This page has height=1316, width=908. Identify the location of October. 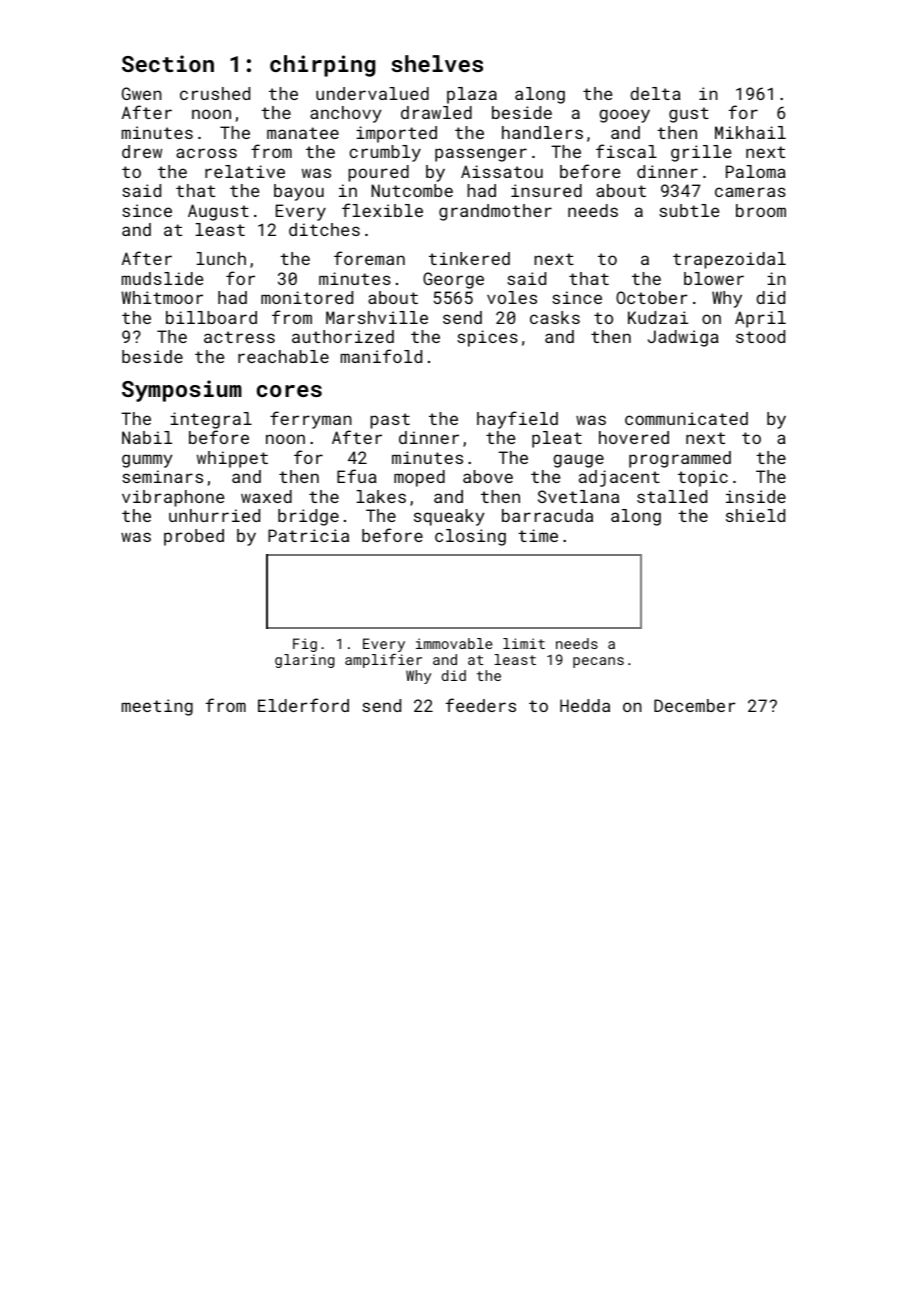
(652, 297).
